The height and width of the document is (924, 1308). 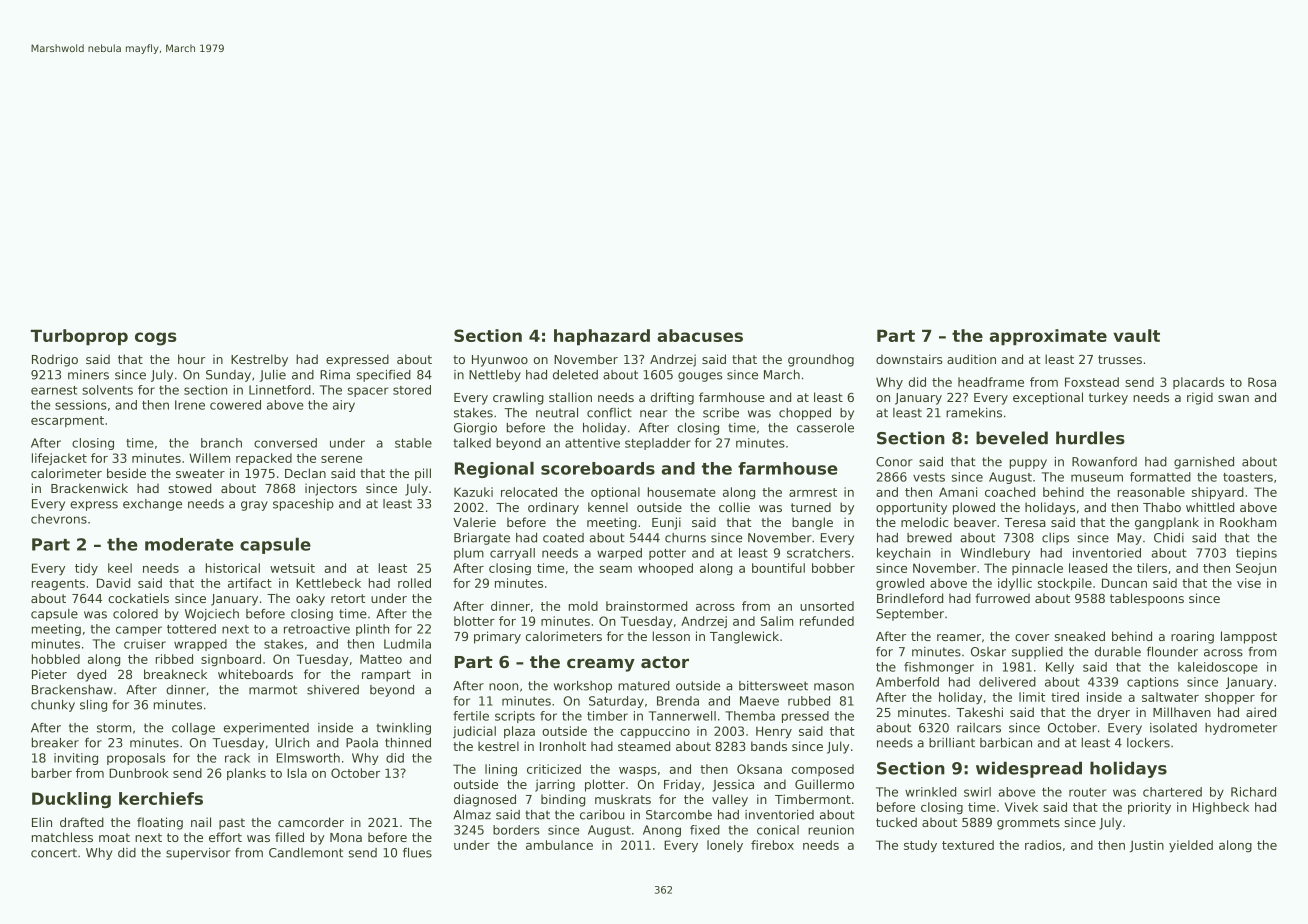 What do you see at coordinates (79, 337) in the document?
I see `Turboprop` at bounding box center [79, 337].
